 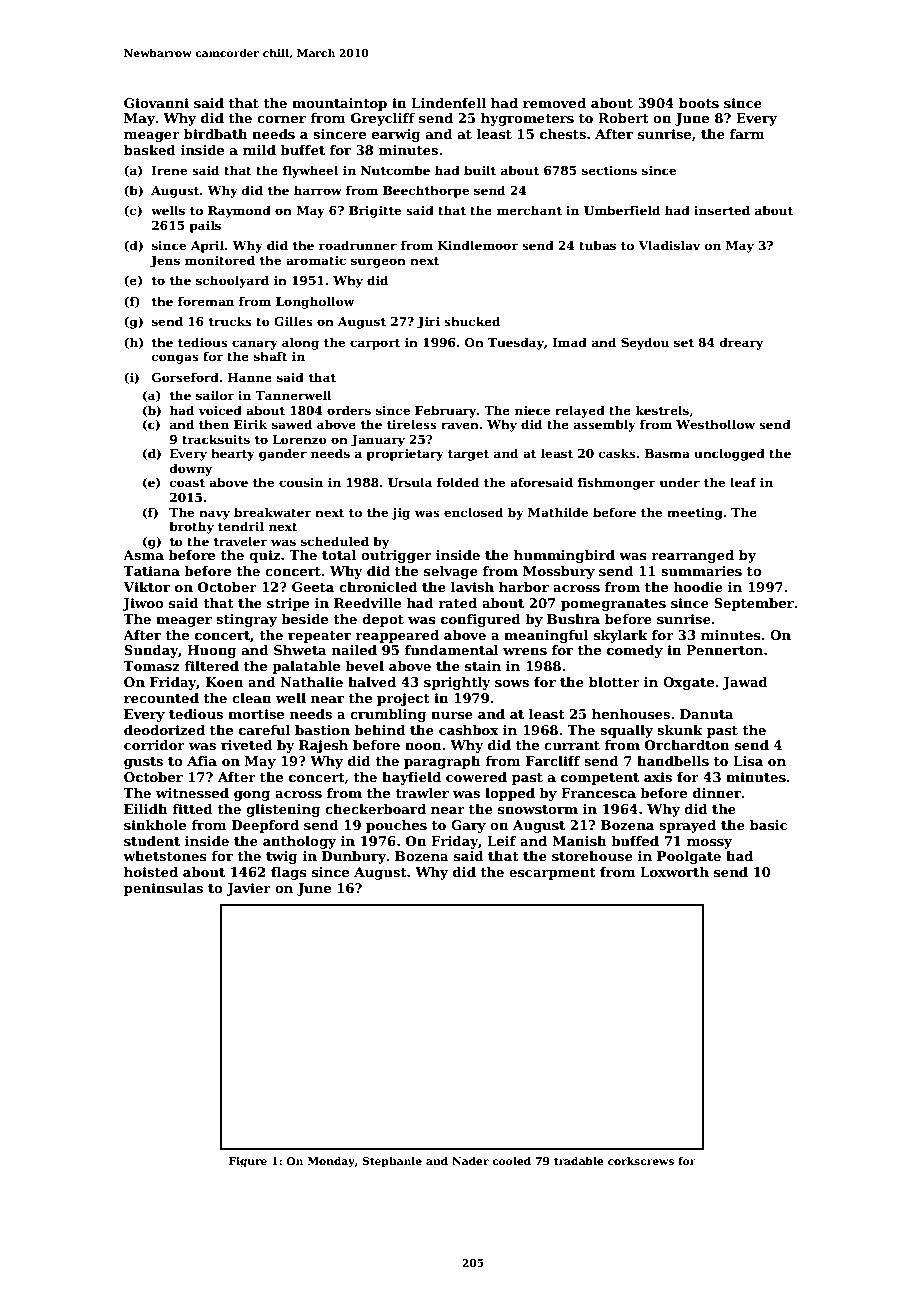 I want to click on corkscrews, so click(x=641, y=1161).
